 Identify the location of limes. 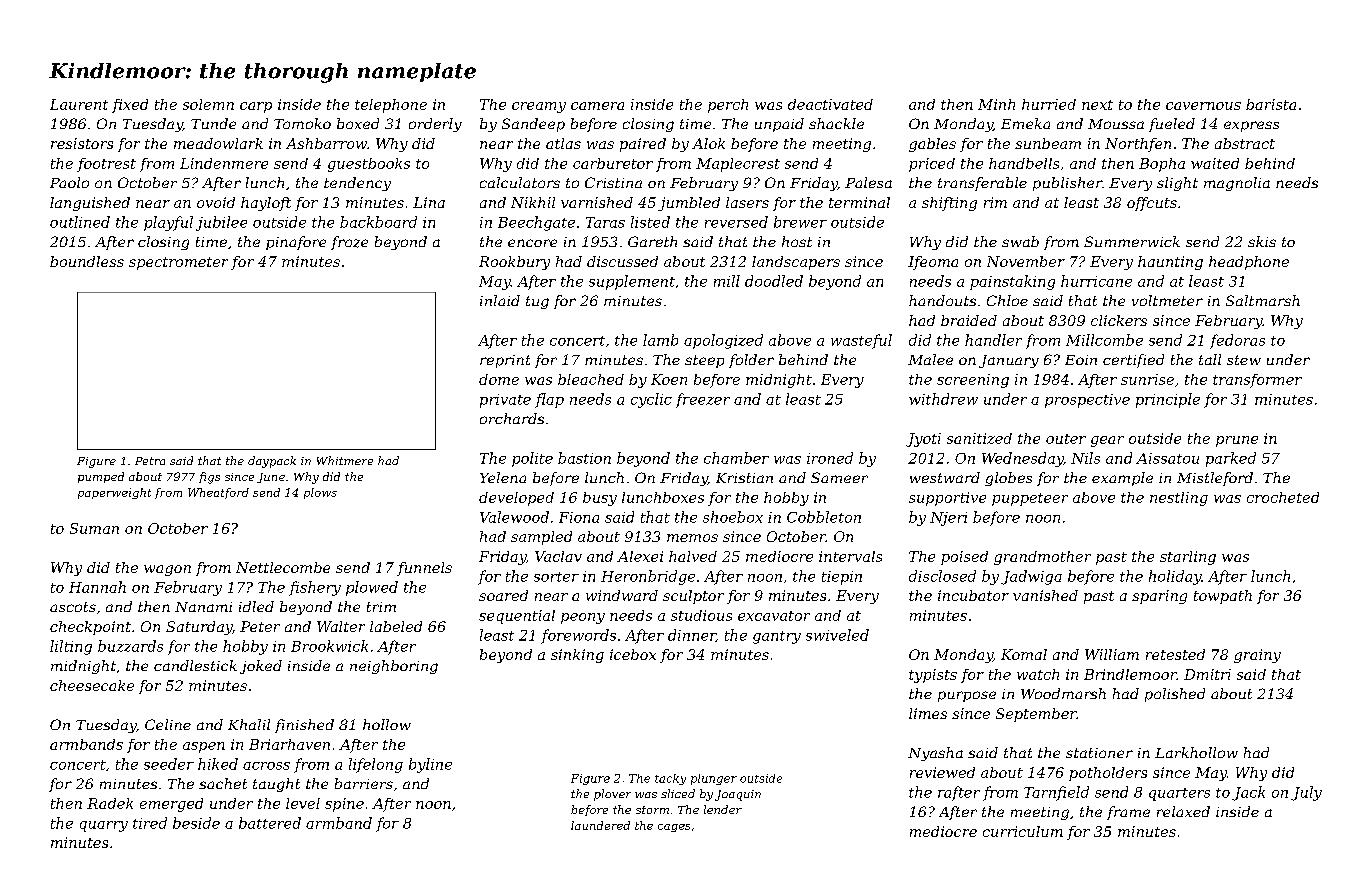
(928, 713).
